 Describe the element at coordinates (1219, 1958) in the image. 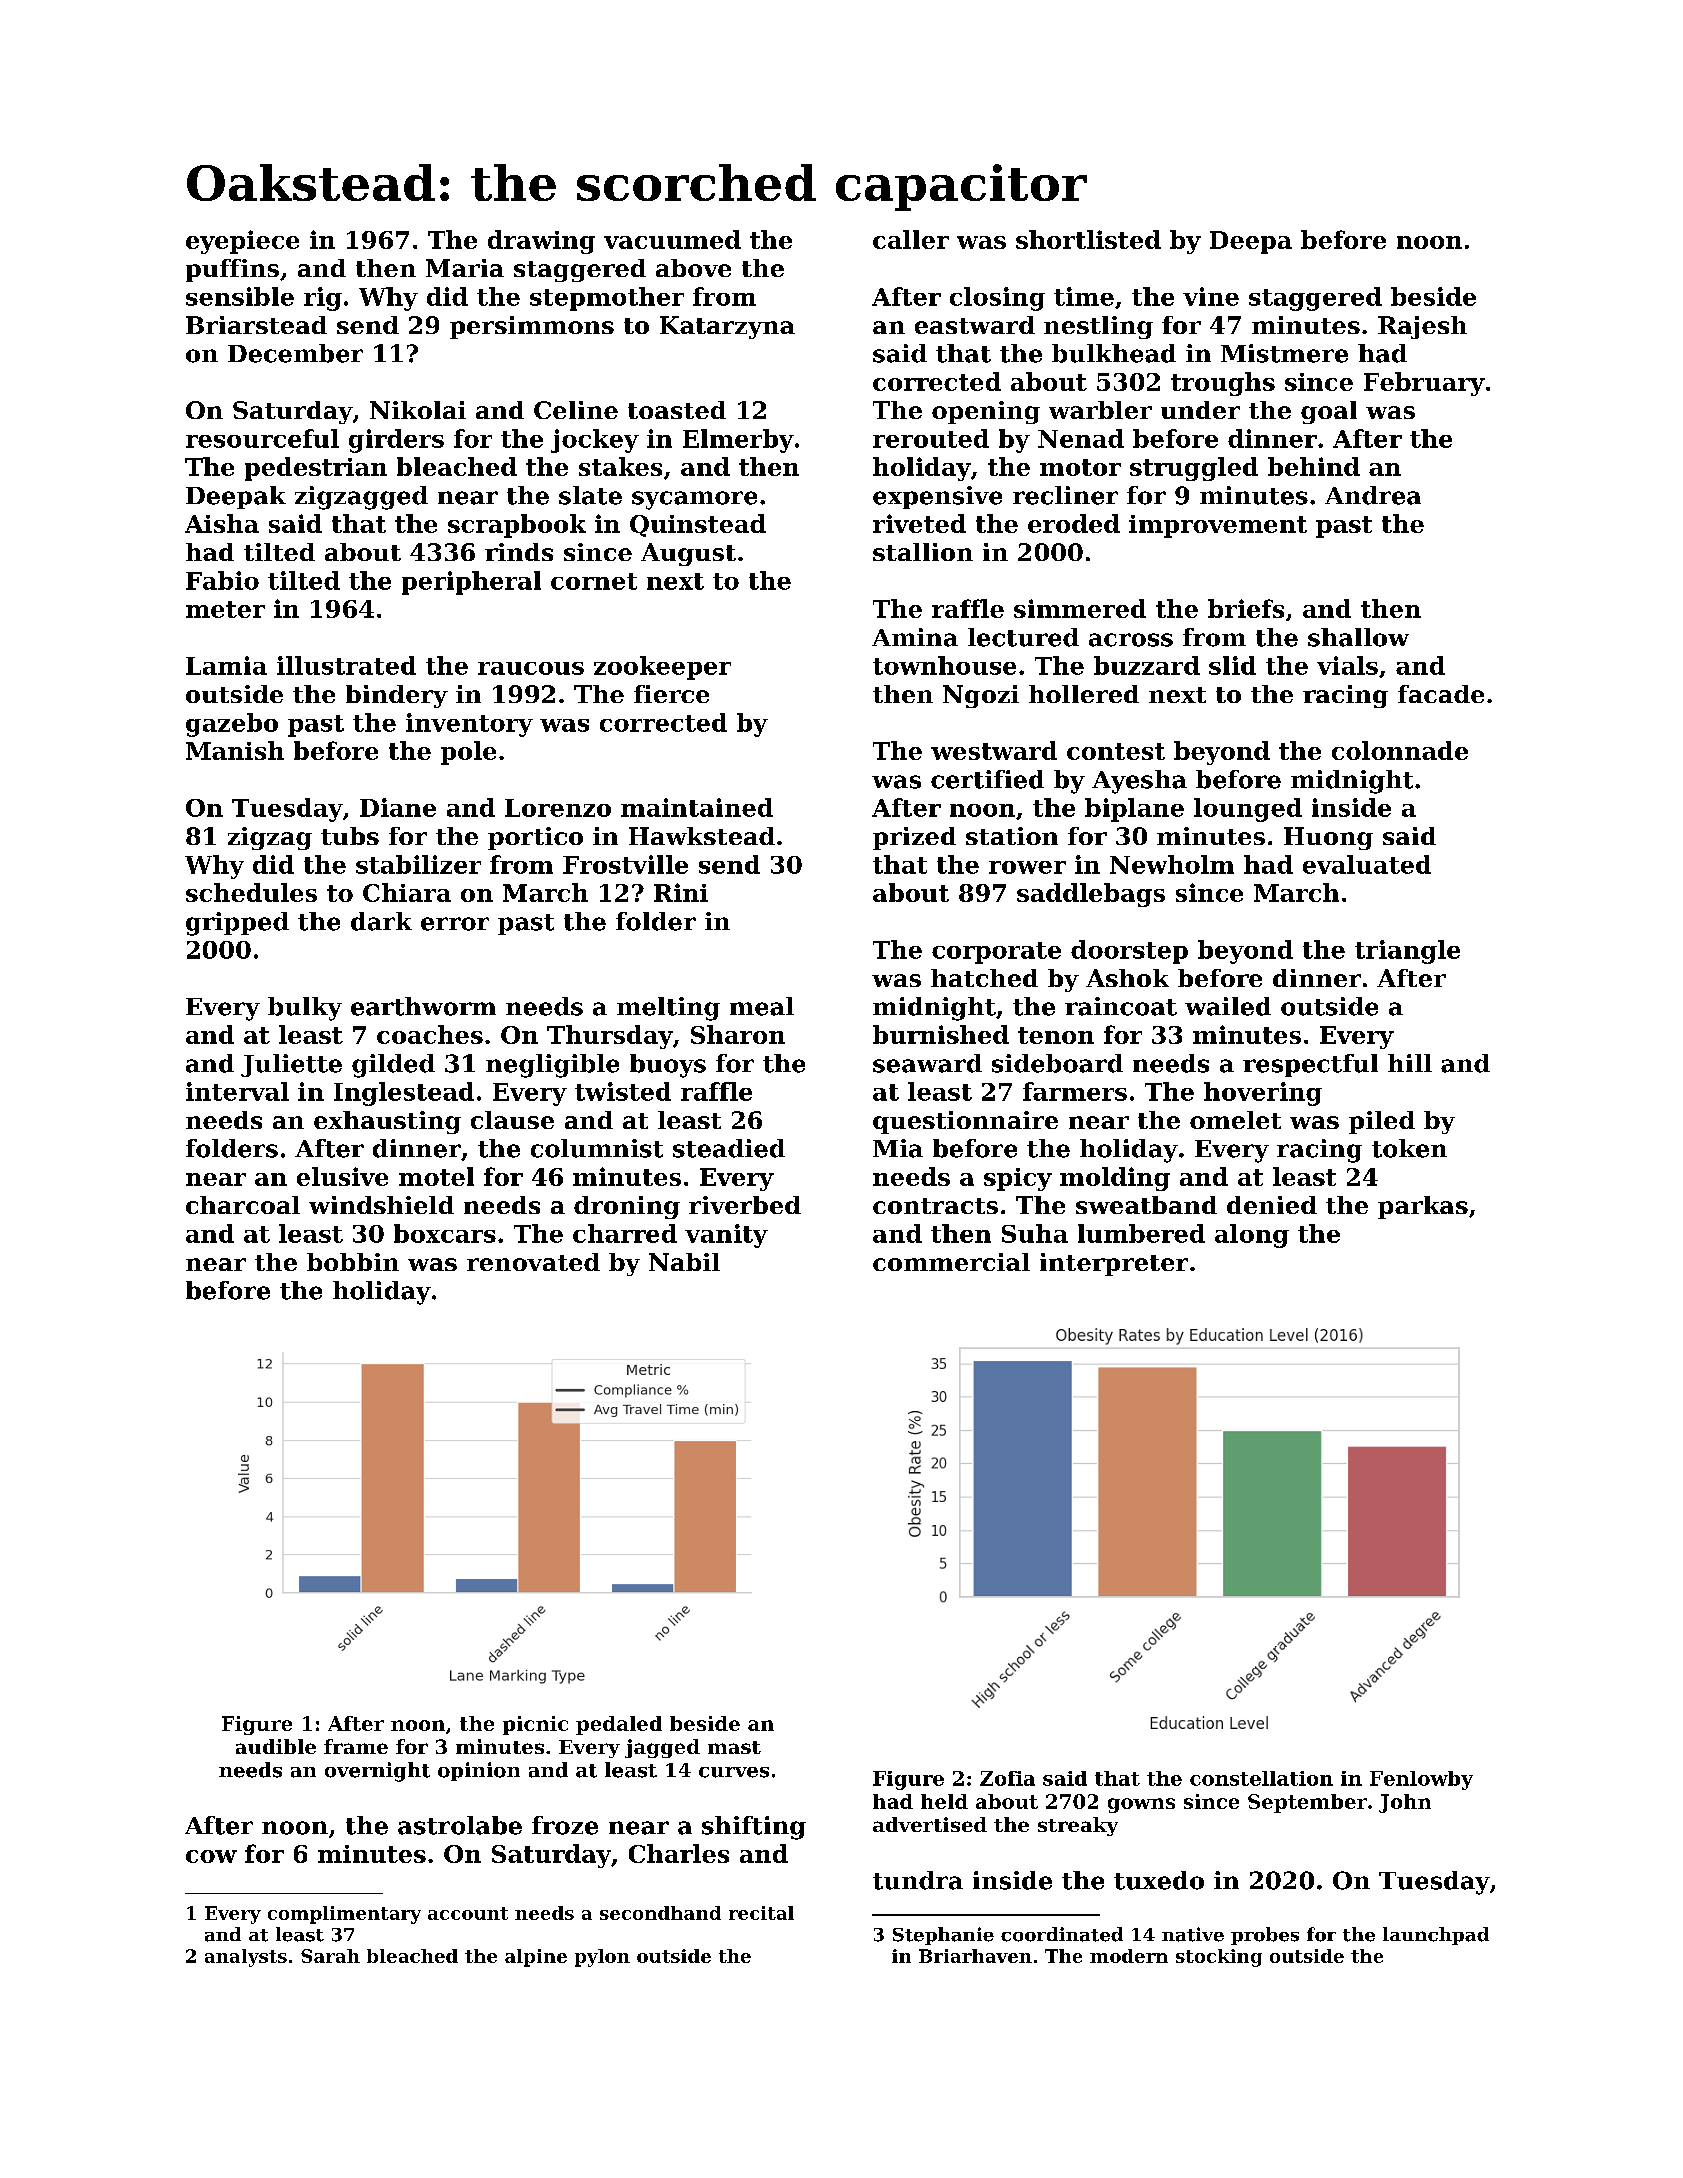

I see `stocking` at that location.
